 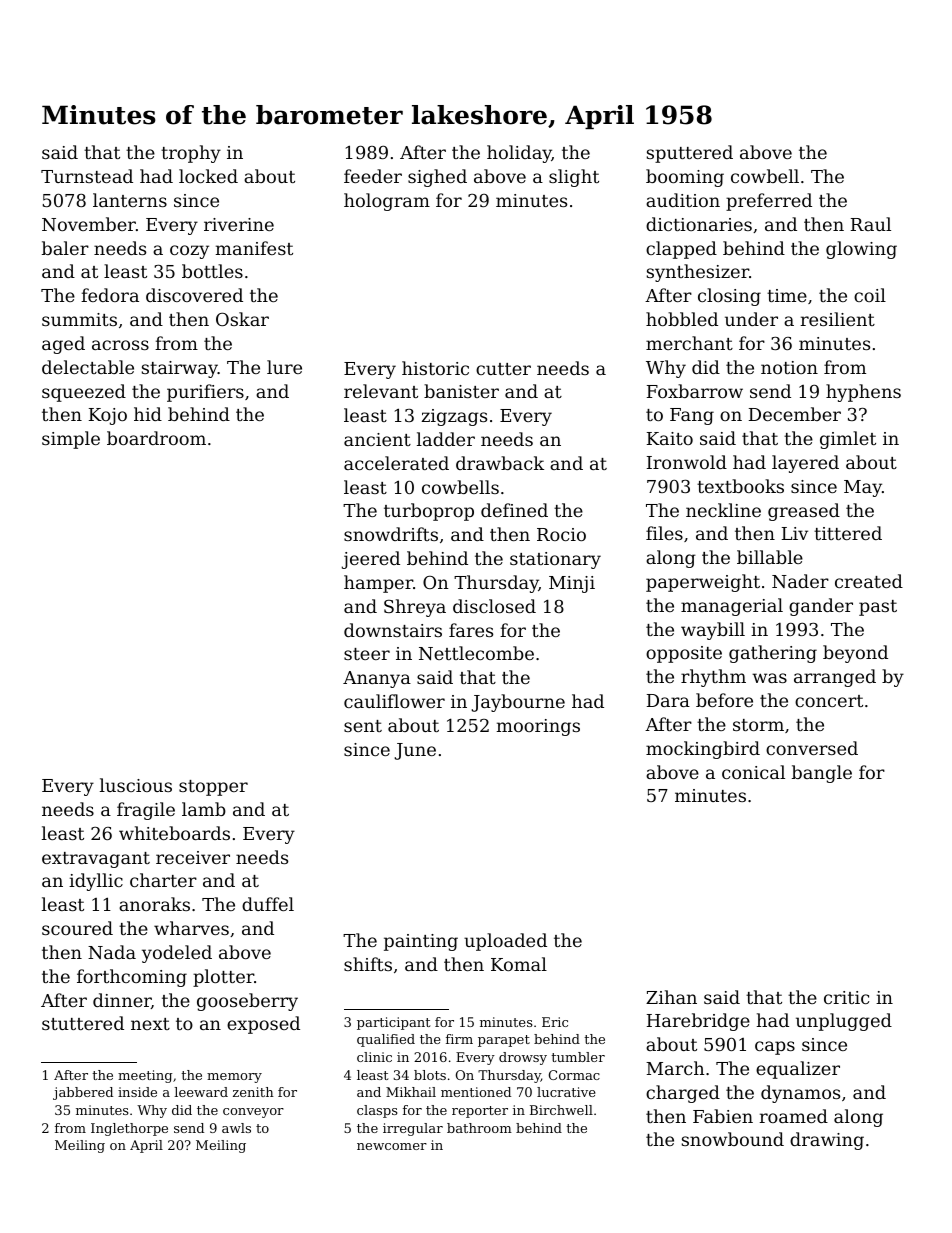 I want to click on Zihan, so click(x=671, y=997).
